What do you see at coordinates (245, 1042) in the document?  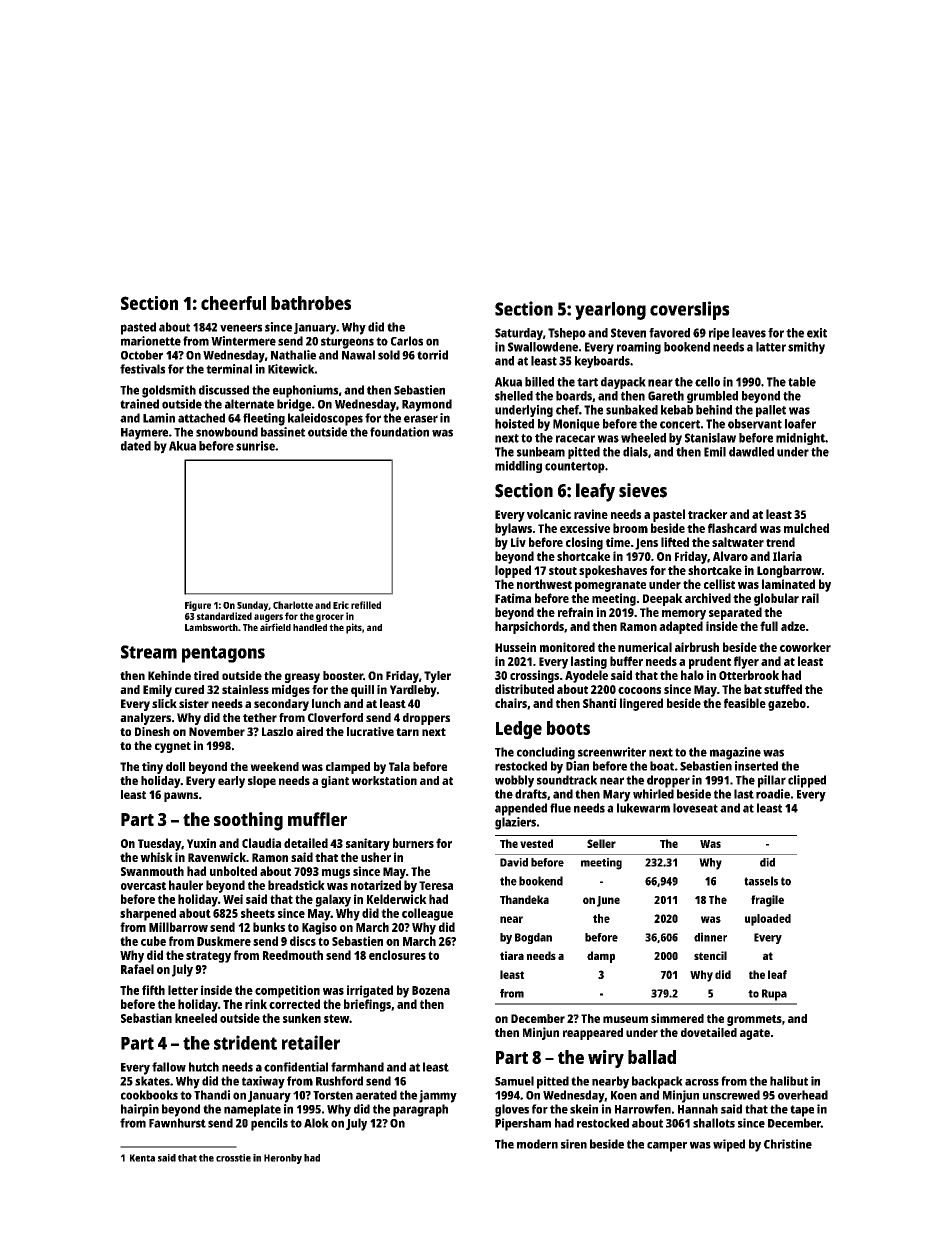 I see `strident` at bounding box center [245, 1042].
